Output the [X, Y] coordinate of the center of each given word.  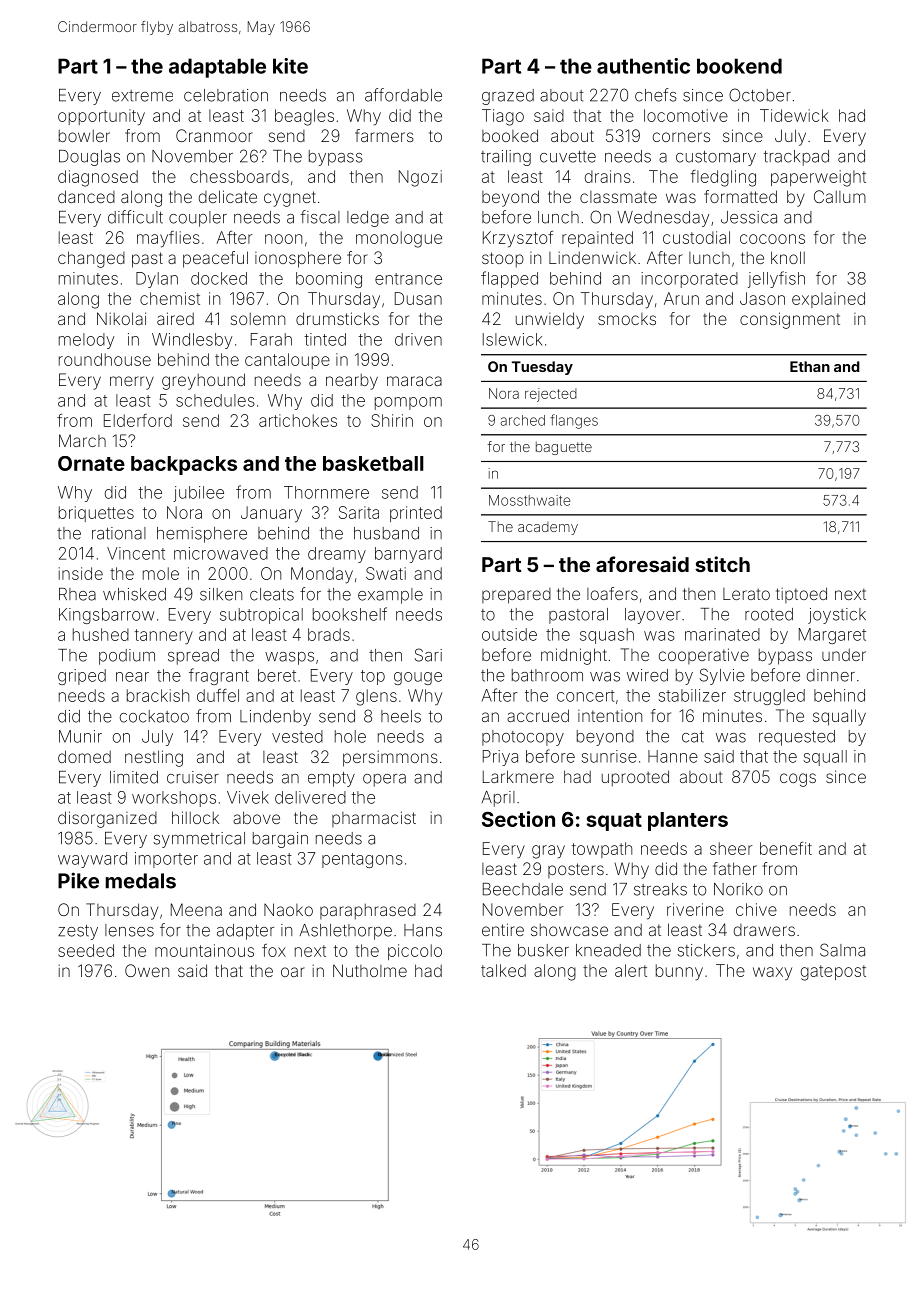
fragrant [219, 676]
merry [132, 383]
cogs [798, 780]
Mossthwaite [529, 500]
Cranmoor [214, 135]
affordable [403, 95]
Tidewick [794, 115]
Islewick [513, 339]
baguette [564, 448]
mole [161, 573]
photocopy [523, 738]
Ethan [810, 366]
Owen [147, 970]
